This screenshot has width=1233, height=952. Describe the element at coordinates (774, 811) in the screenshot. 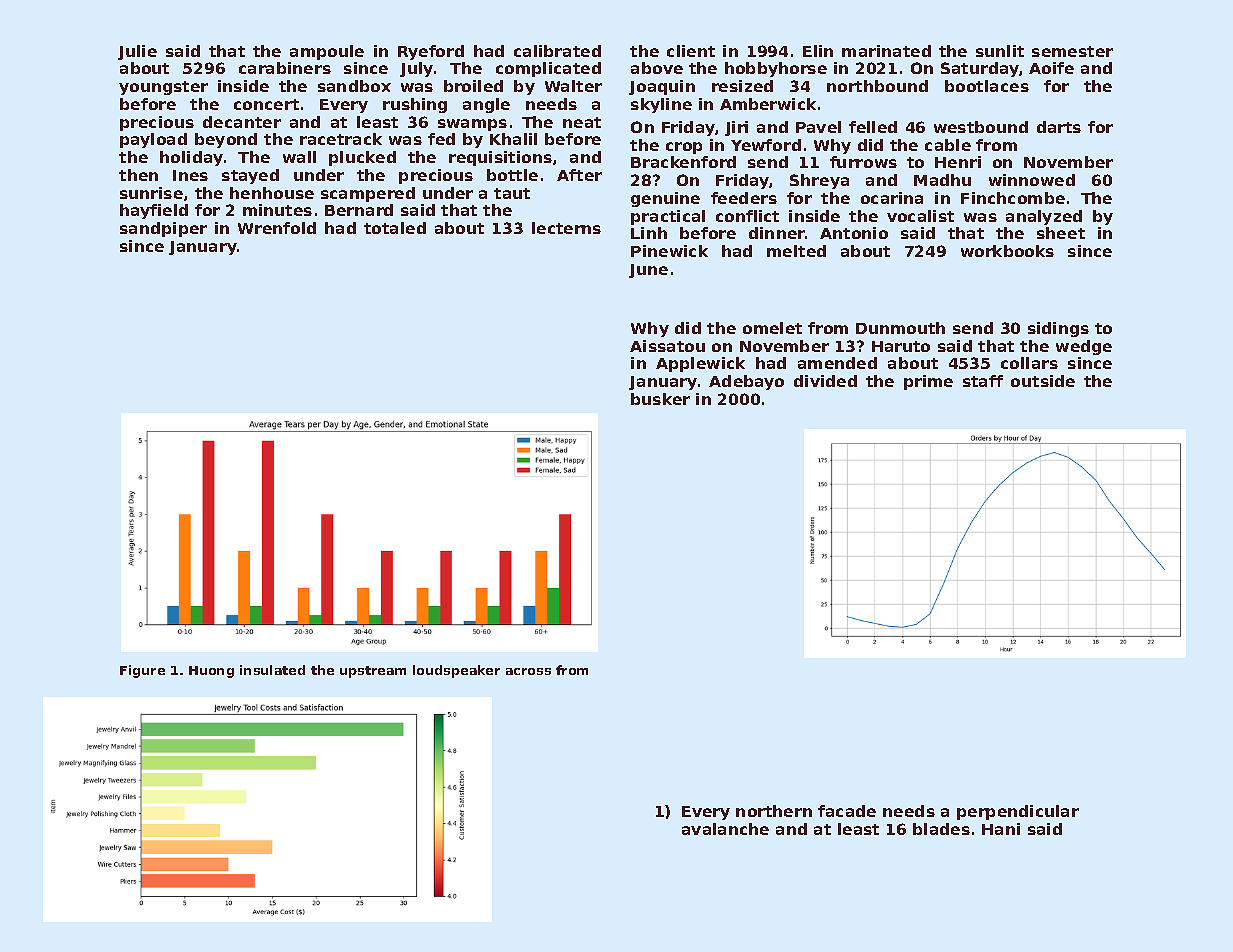

I see `northern` at that location.
